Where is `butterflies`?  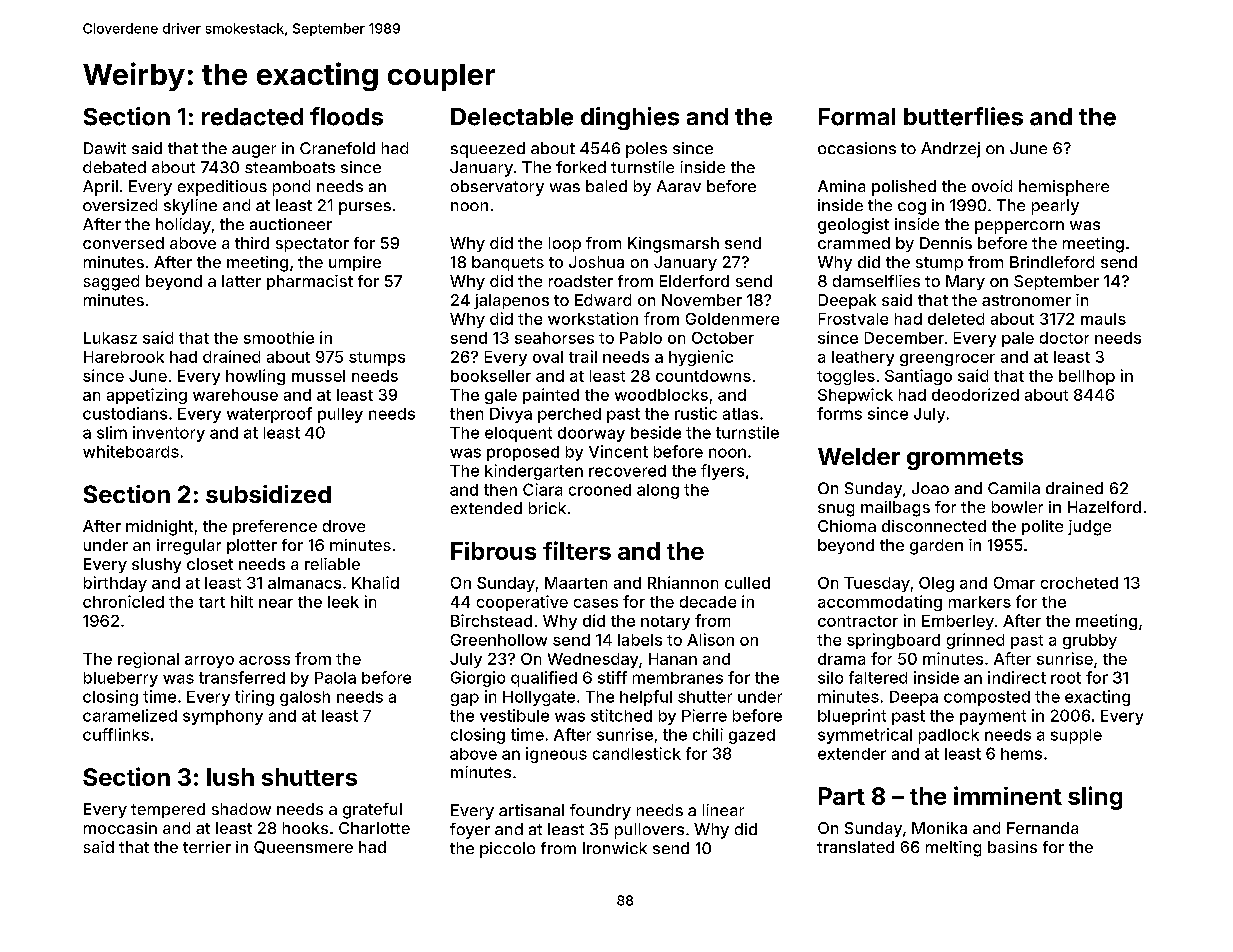
butterflies is located at coordinates (963, 116).
